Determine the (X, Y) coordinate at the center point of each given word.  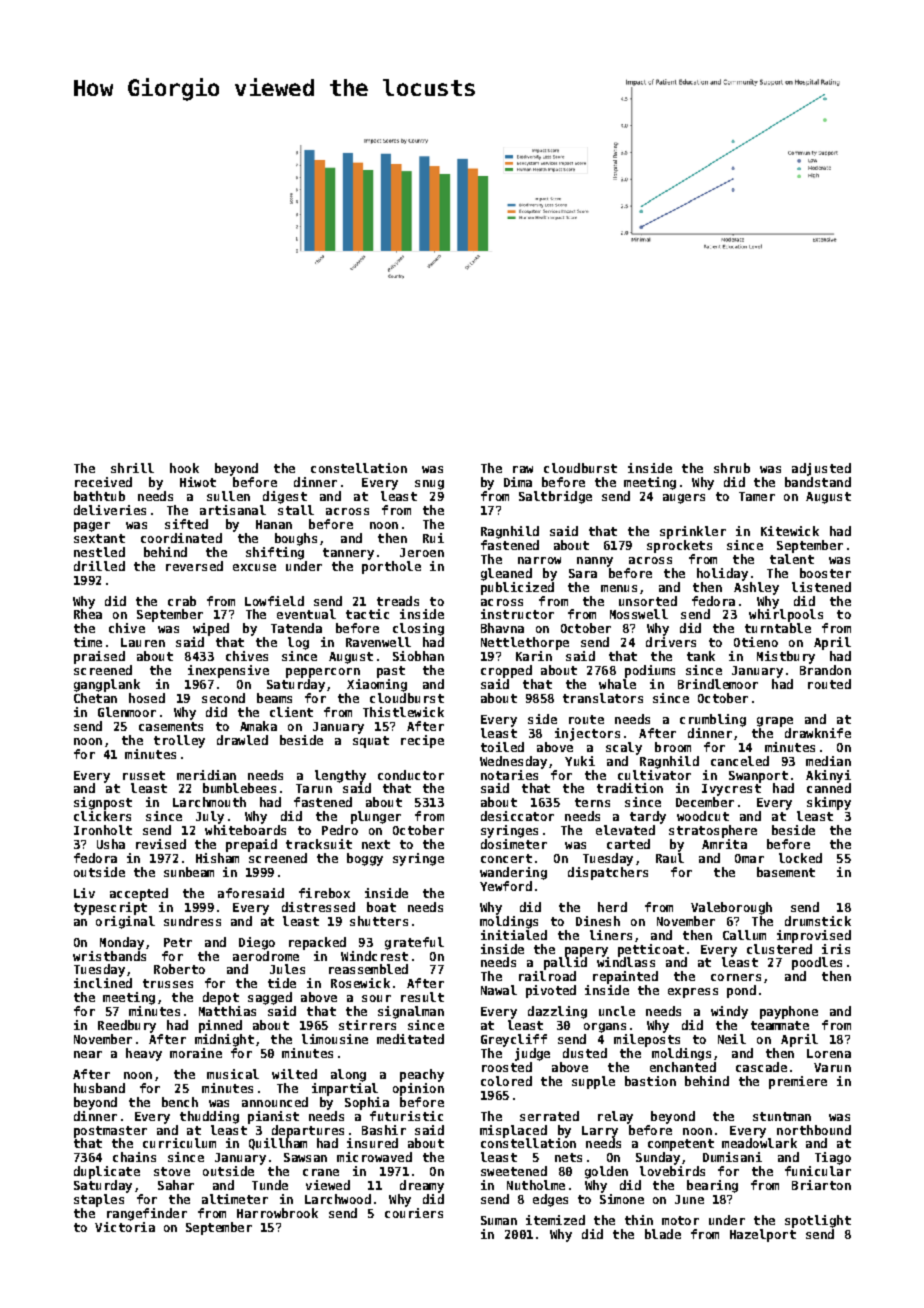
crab (182, 601)
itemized (555, 1220)
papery (586, 952)
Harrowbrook (277, 1213)
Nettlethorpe (525, 643)
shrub (732, 468)
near (88, 1054)
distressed (318, 907)
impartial (345, 1089)
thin (639, 1220)
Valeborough (731, 908)
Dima (518, 482)
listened (821, 587)
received (103, 482)
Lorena (829, 1053)
